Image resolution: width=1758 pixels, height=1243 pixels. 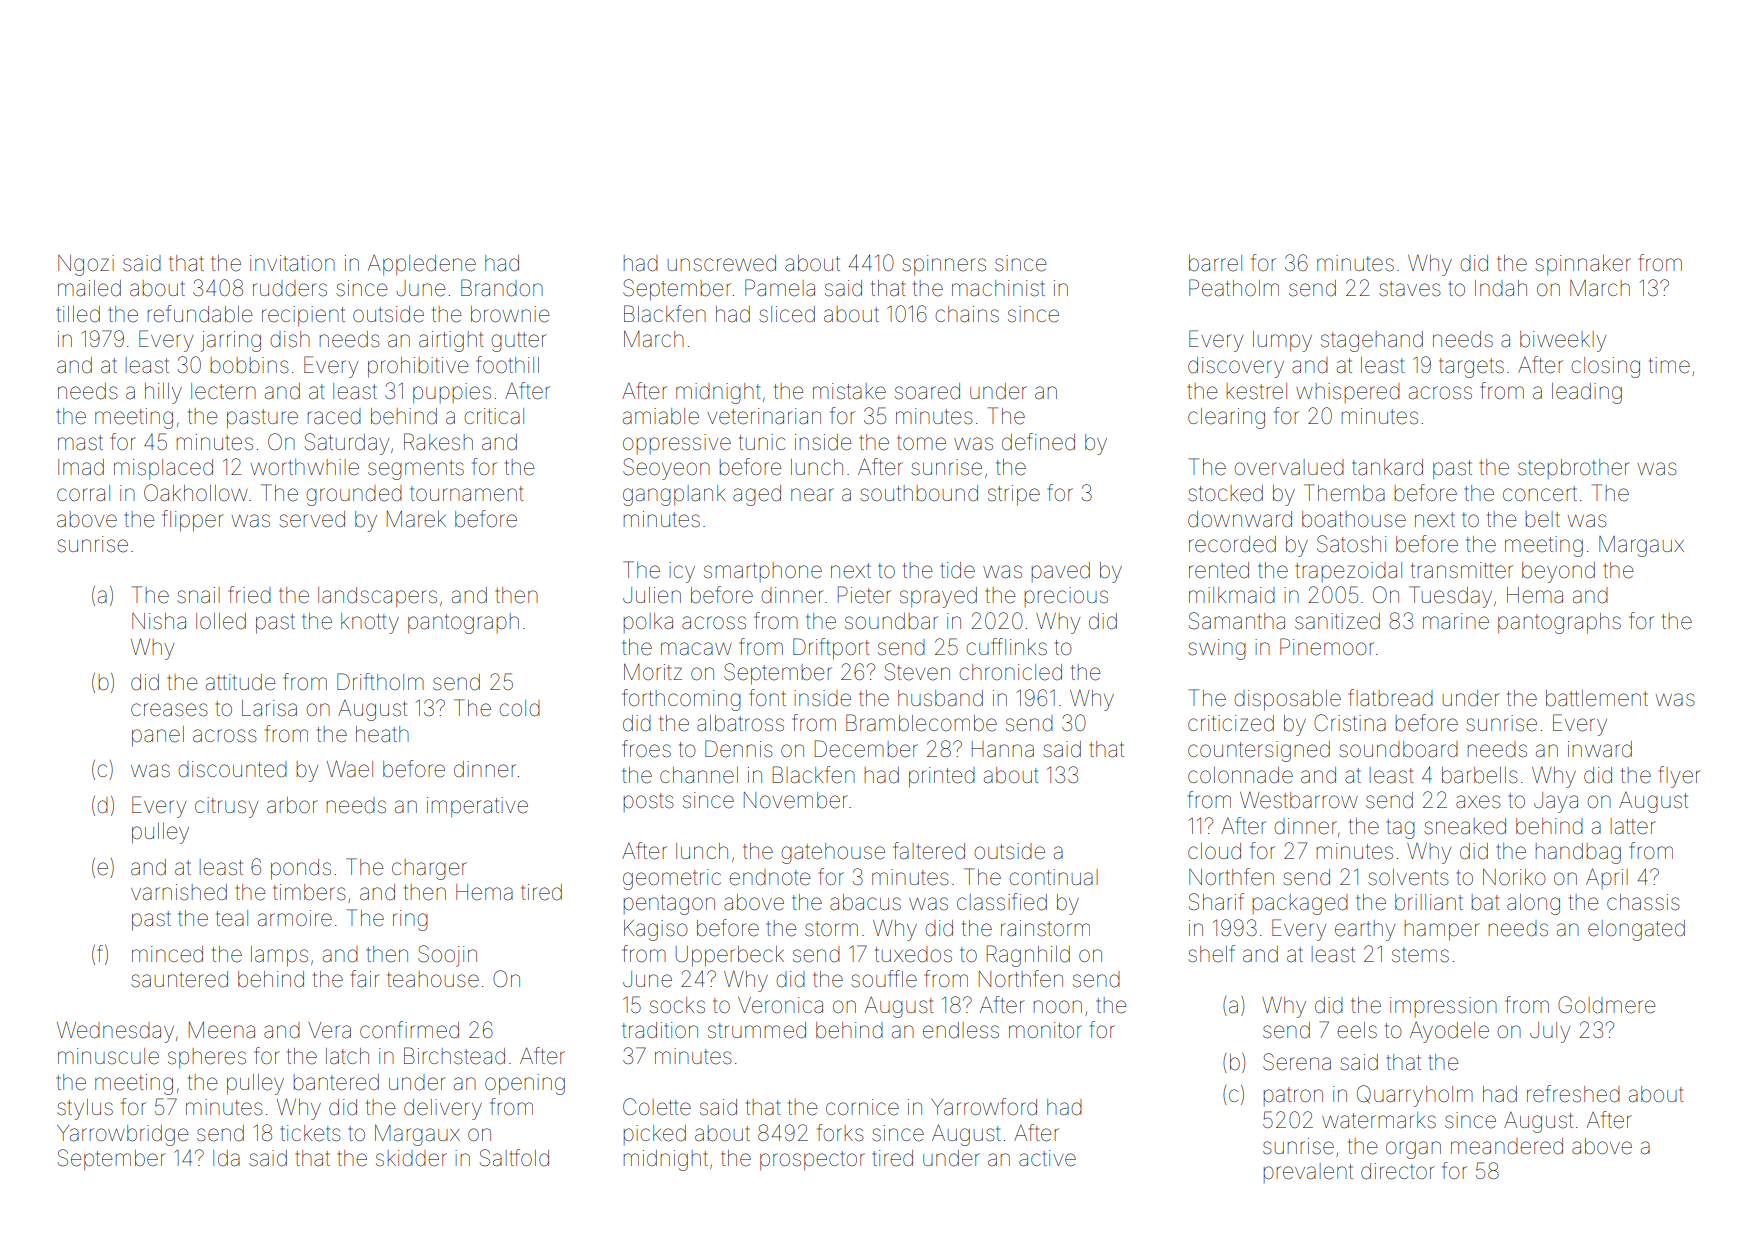 I want to click on concert, so click(x=1540, y=494).
